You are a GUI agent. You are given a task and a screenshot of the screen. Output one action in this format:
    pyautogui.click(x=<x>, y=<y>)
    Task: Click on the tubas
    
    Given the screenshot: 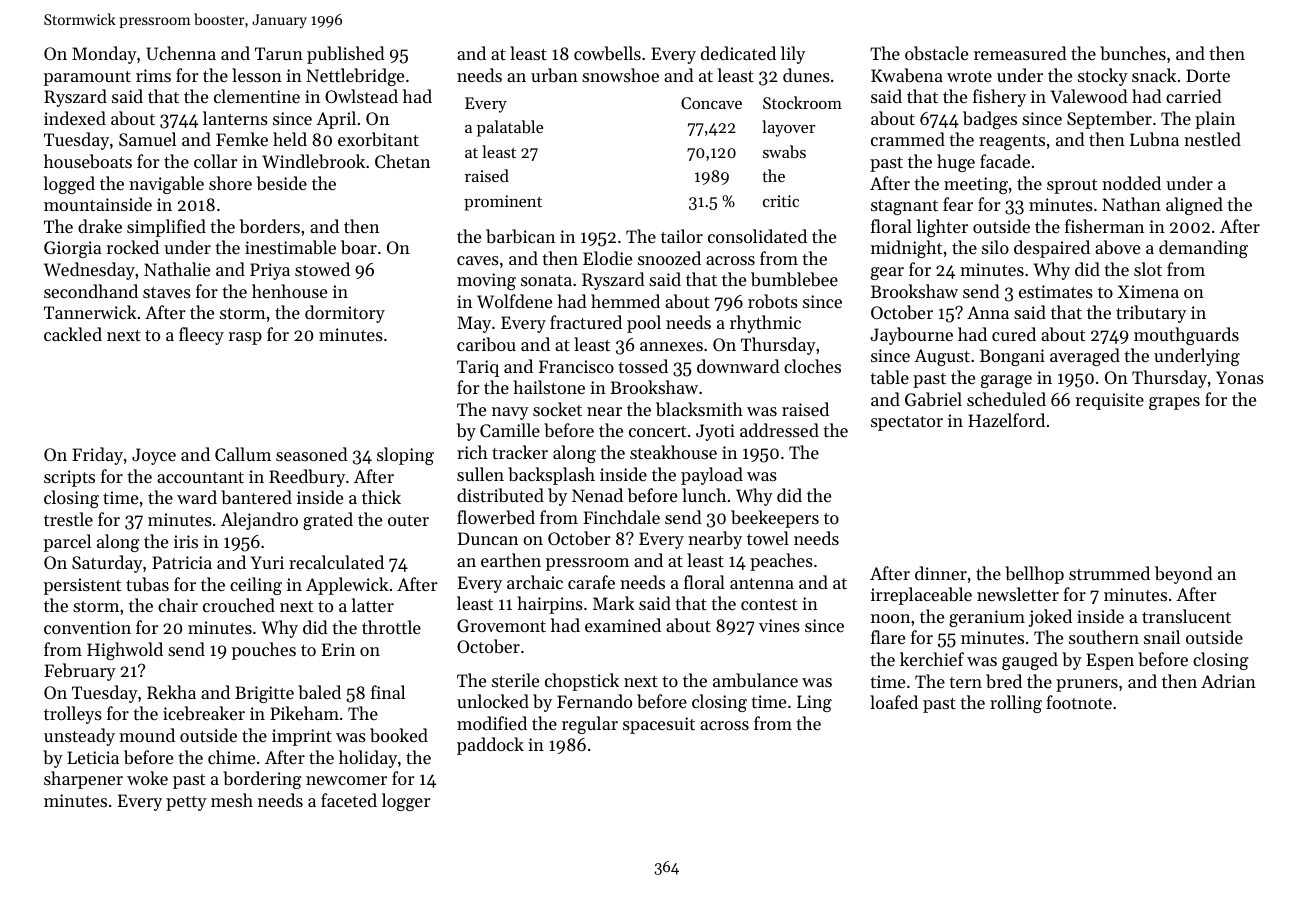 What is the action you would take?
    pyautogui.click(x=147, y=584)
